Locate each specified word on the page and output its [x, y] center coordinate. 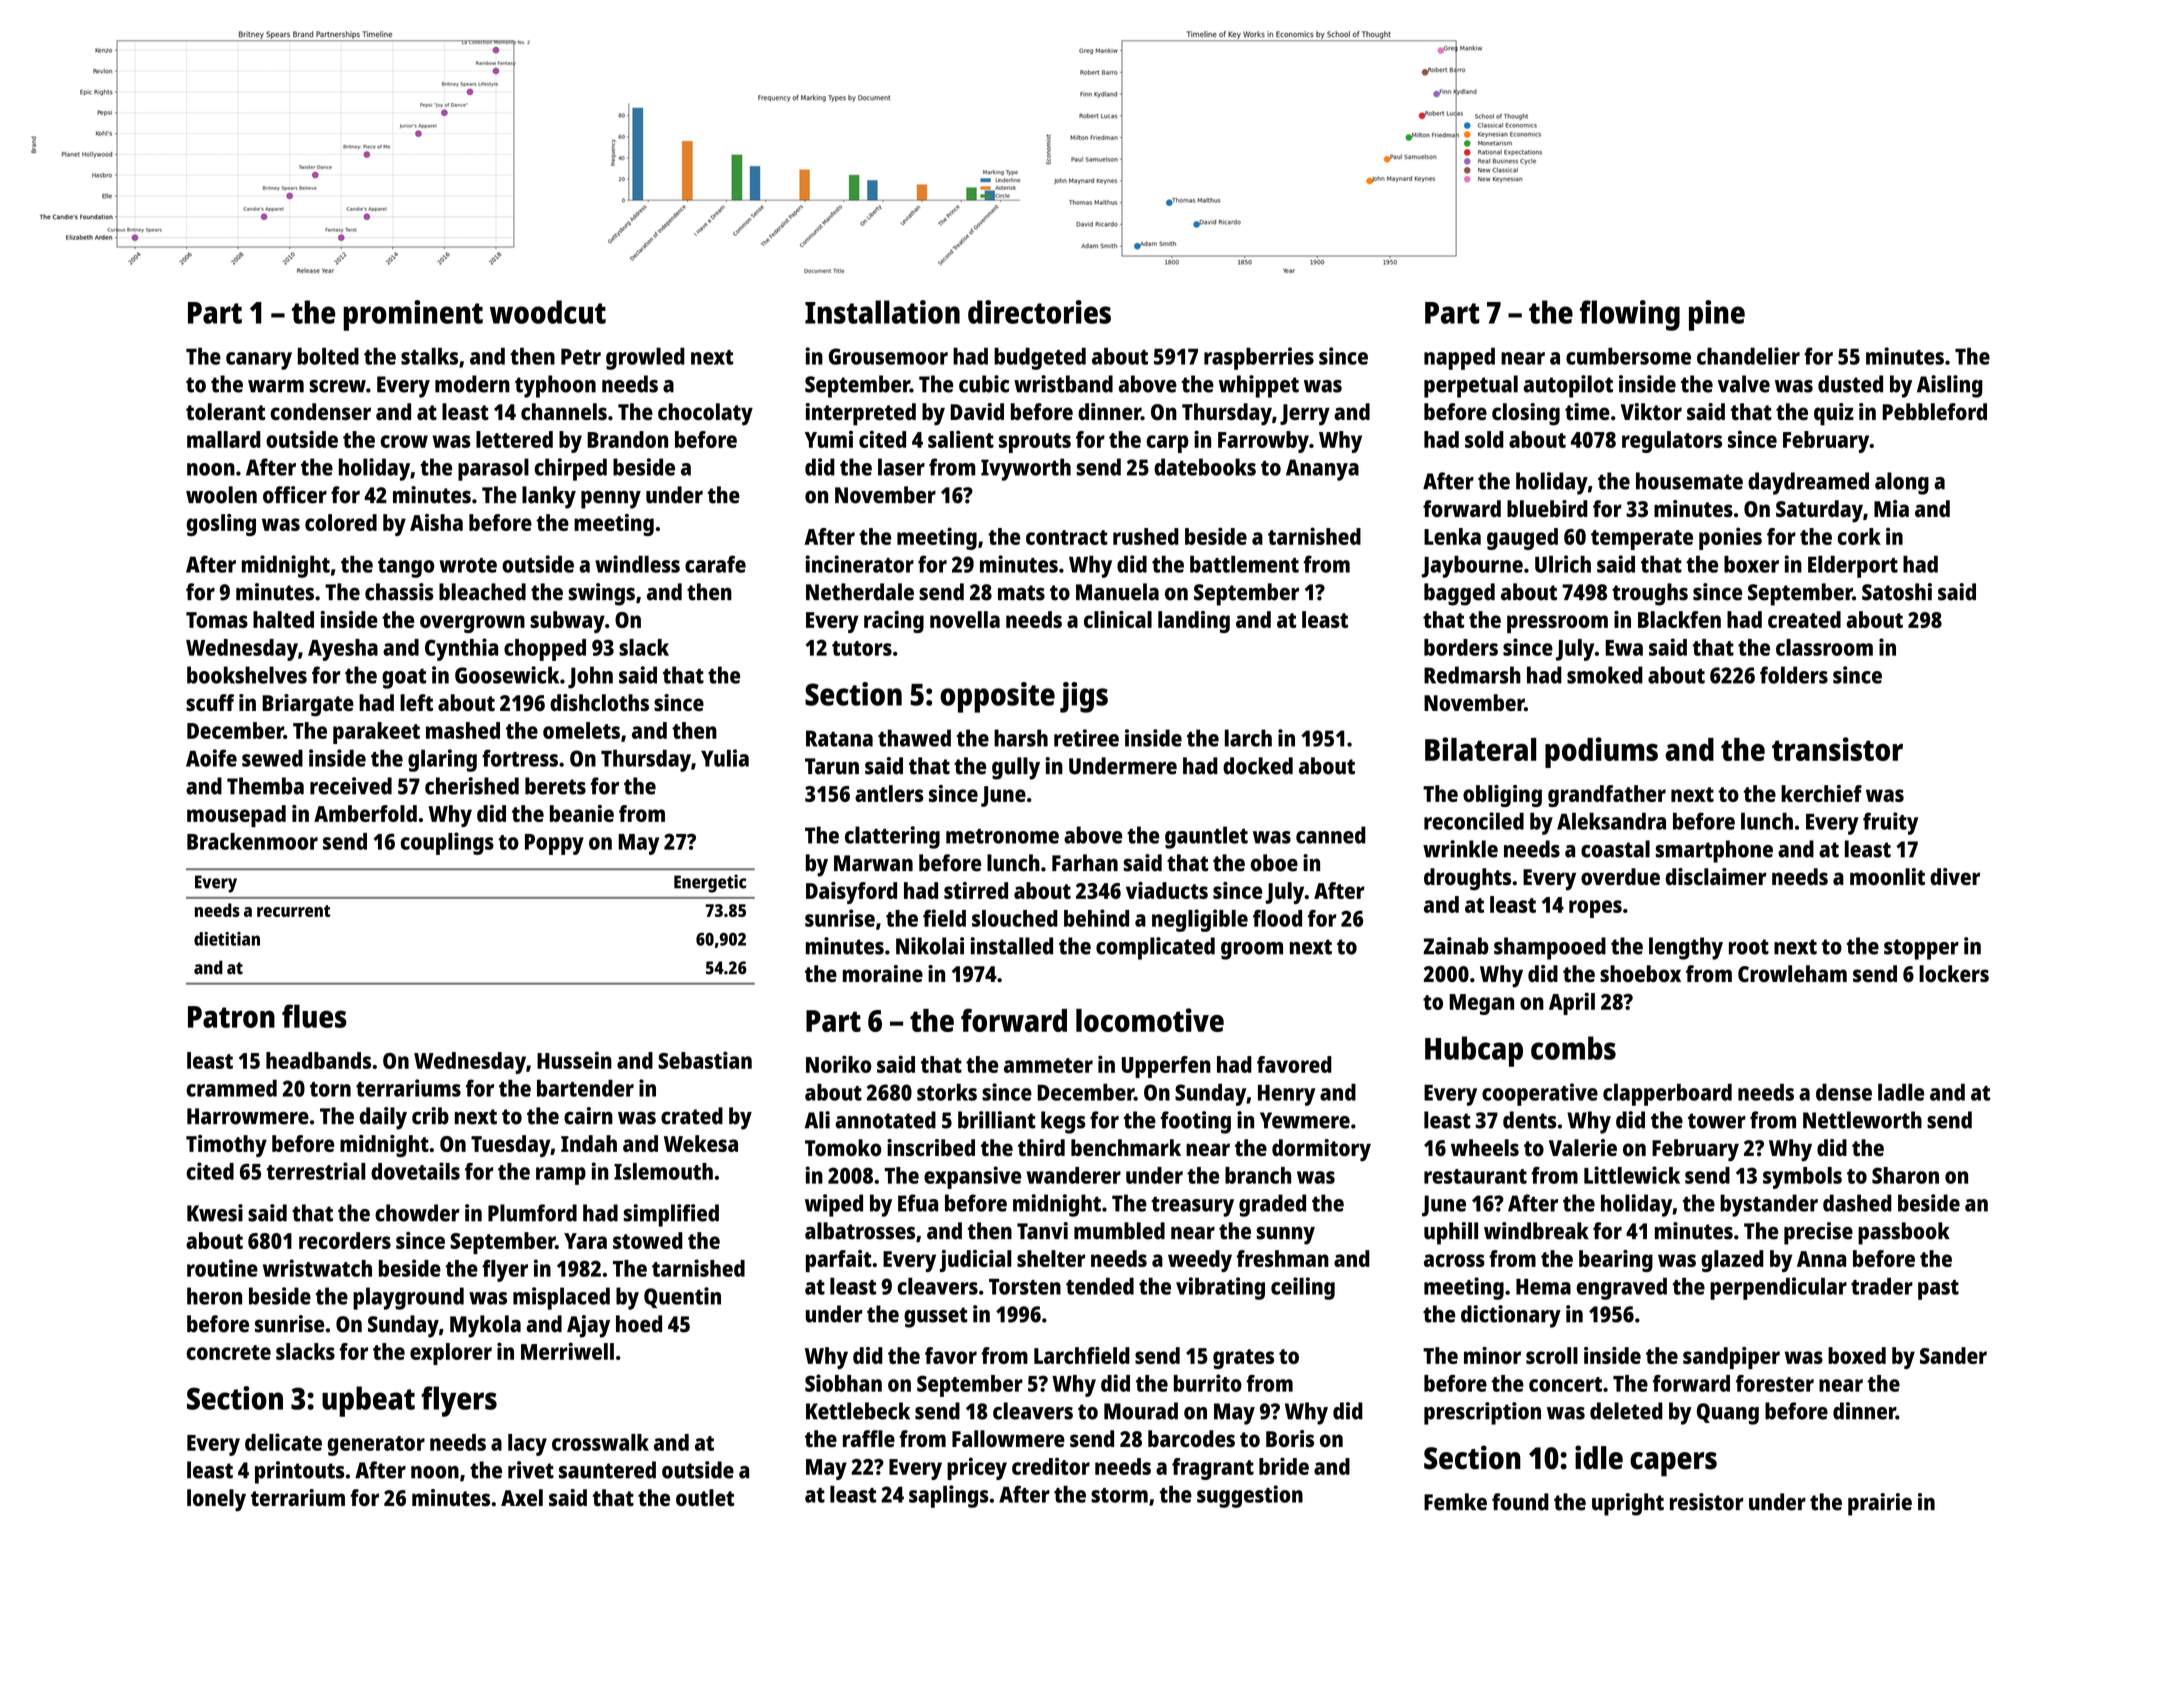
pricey [977, 1468]
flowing [1630, 315]
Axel [522, 1497]
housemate [1689, 481]
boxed [1857, 1355]
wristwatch [317, 1268]
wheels [1485, 1147]
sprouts [1035, 443]
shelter [1051, 1258]
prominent [413, 315]
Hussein [574, 1060]
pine [1717, 315]
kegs [1063, 1122]
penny [611, 499]
